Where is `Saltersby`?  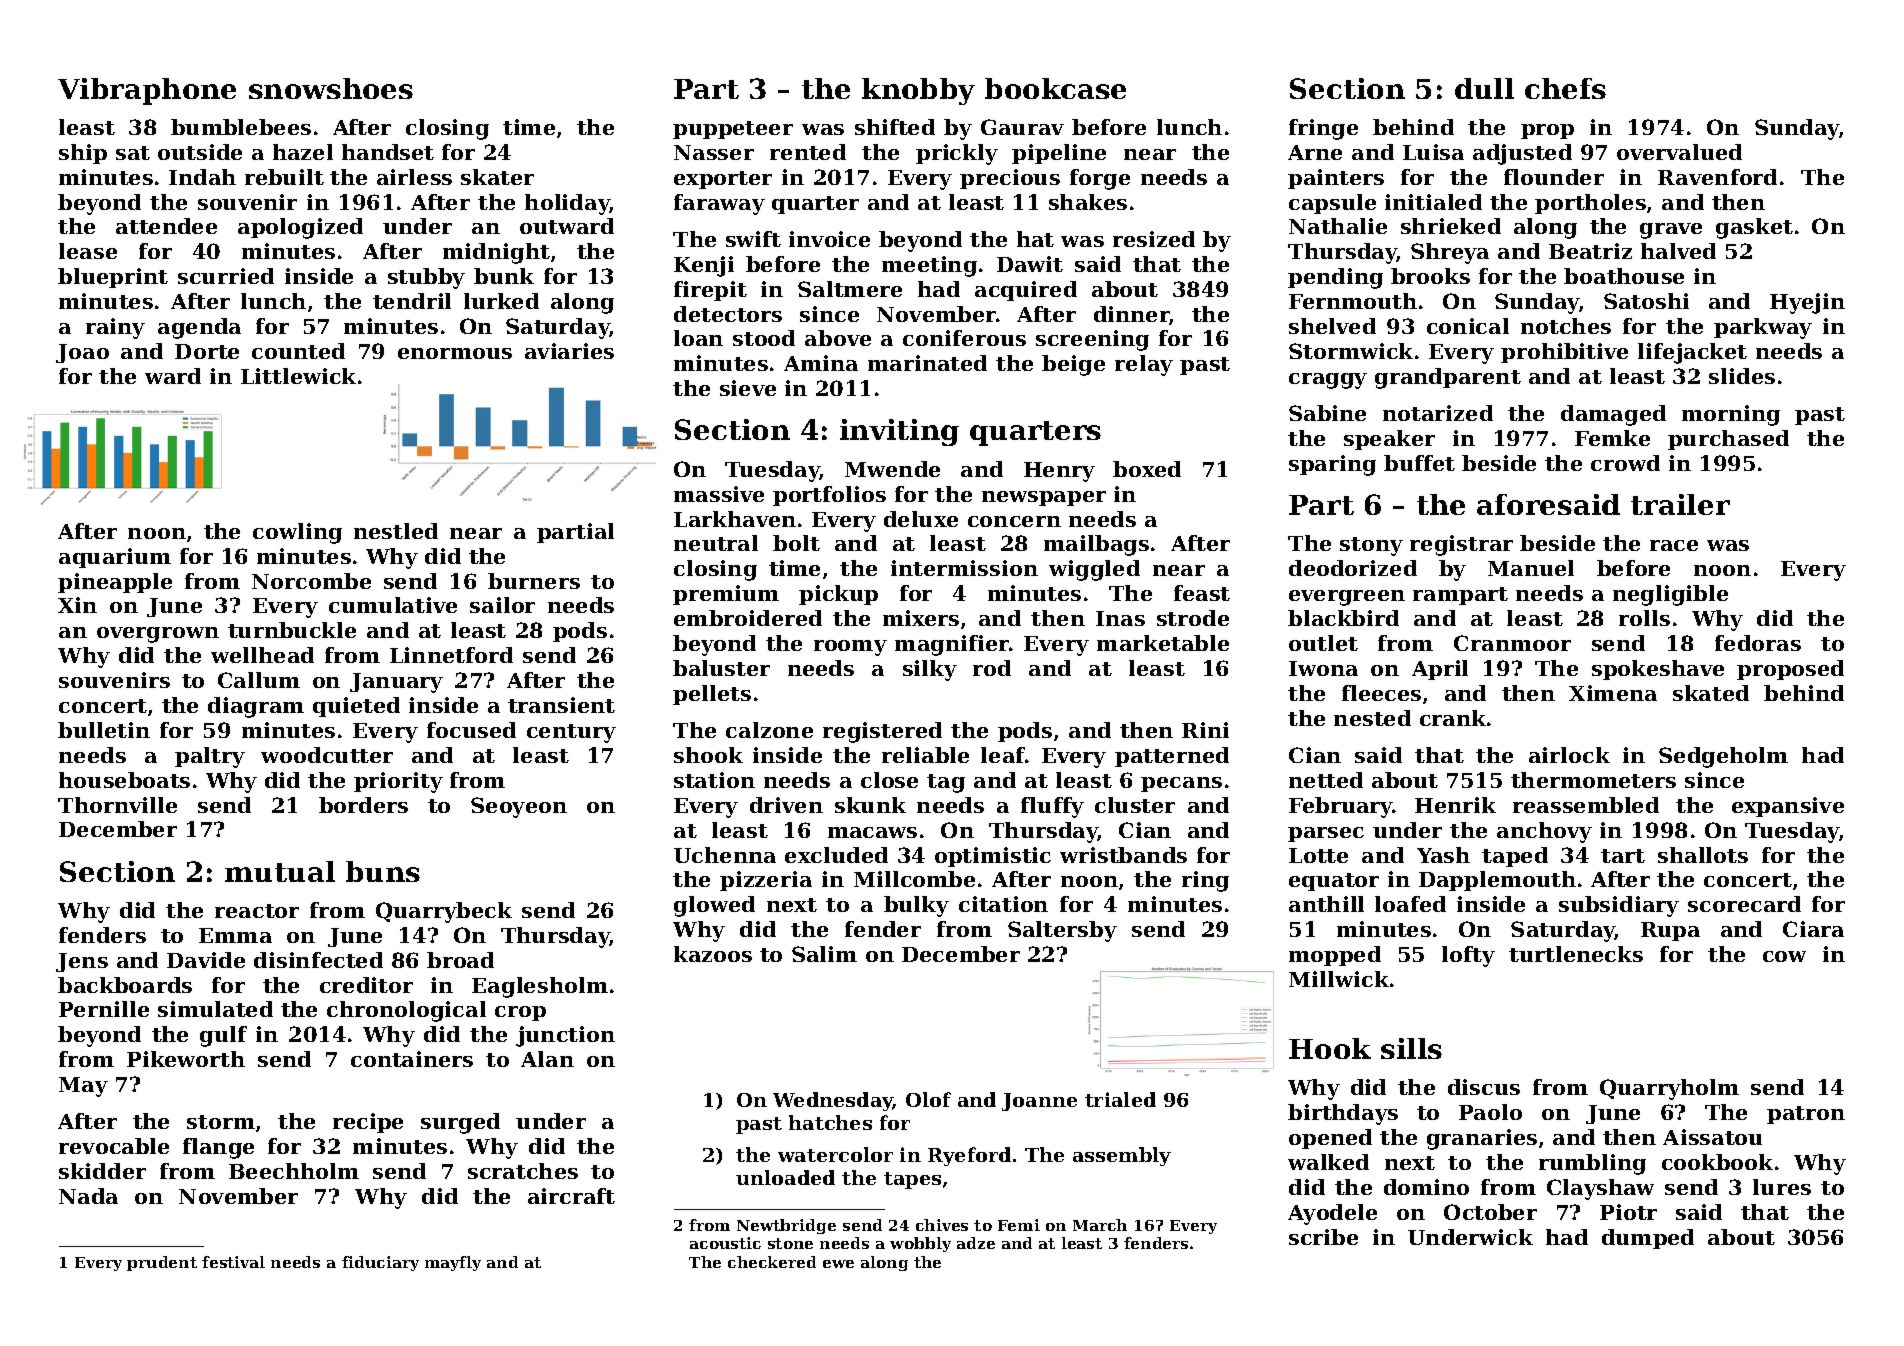 Saltersby is located at coordinates (1062, 931).
